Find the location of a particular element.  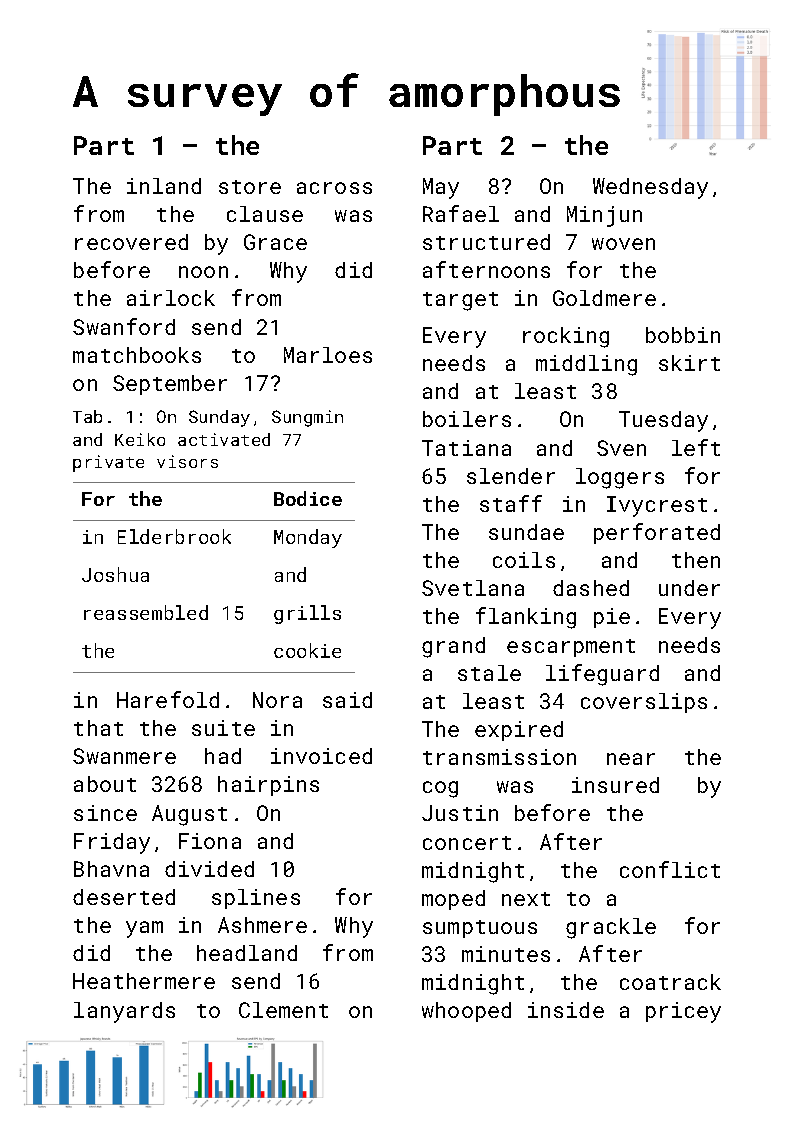

structured is located at coordinates (486, 242).
